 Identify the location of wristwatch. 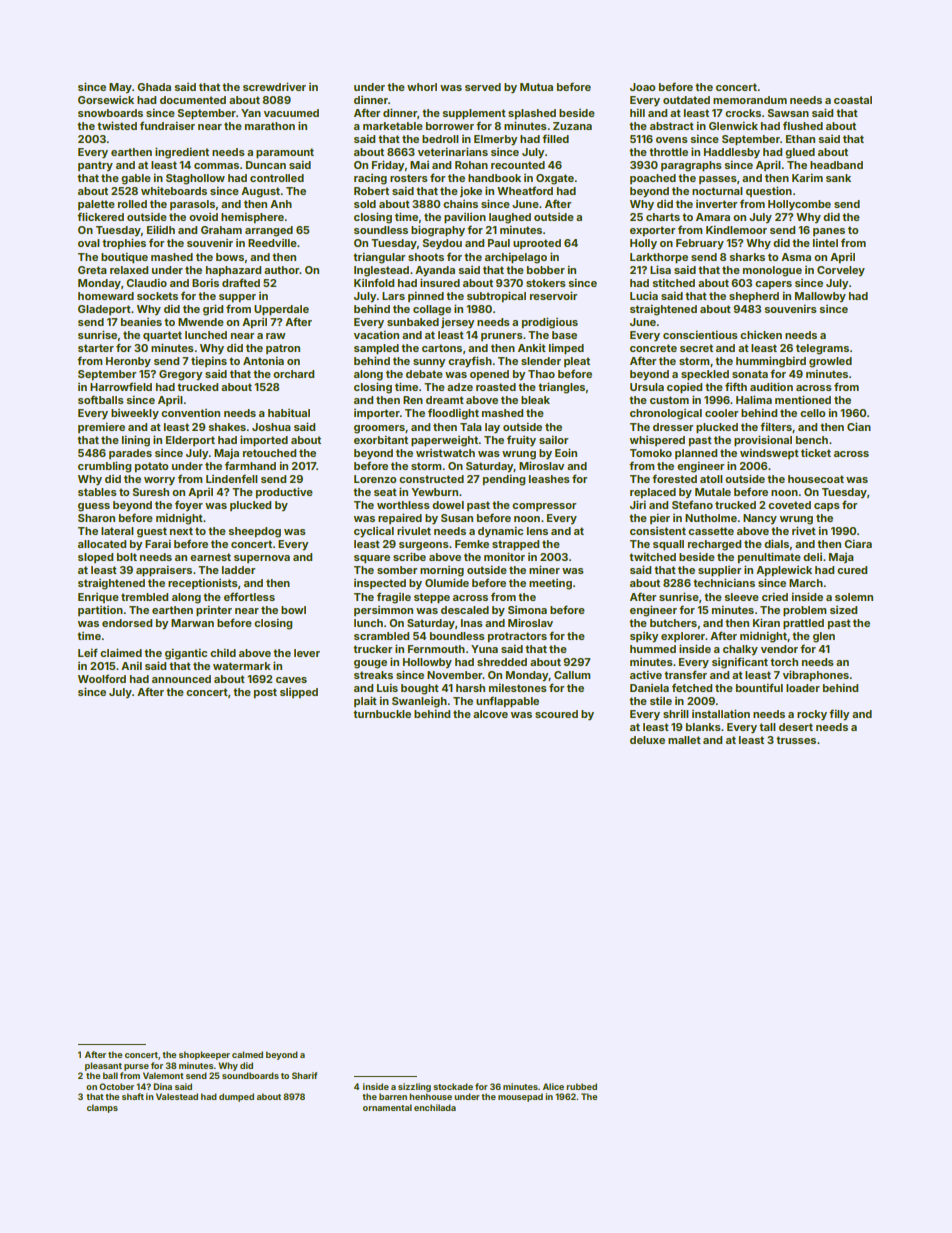
(445, 453).
